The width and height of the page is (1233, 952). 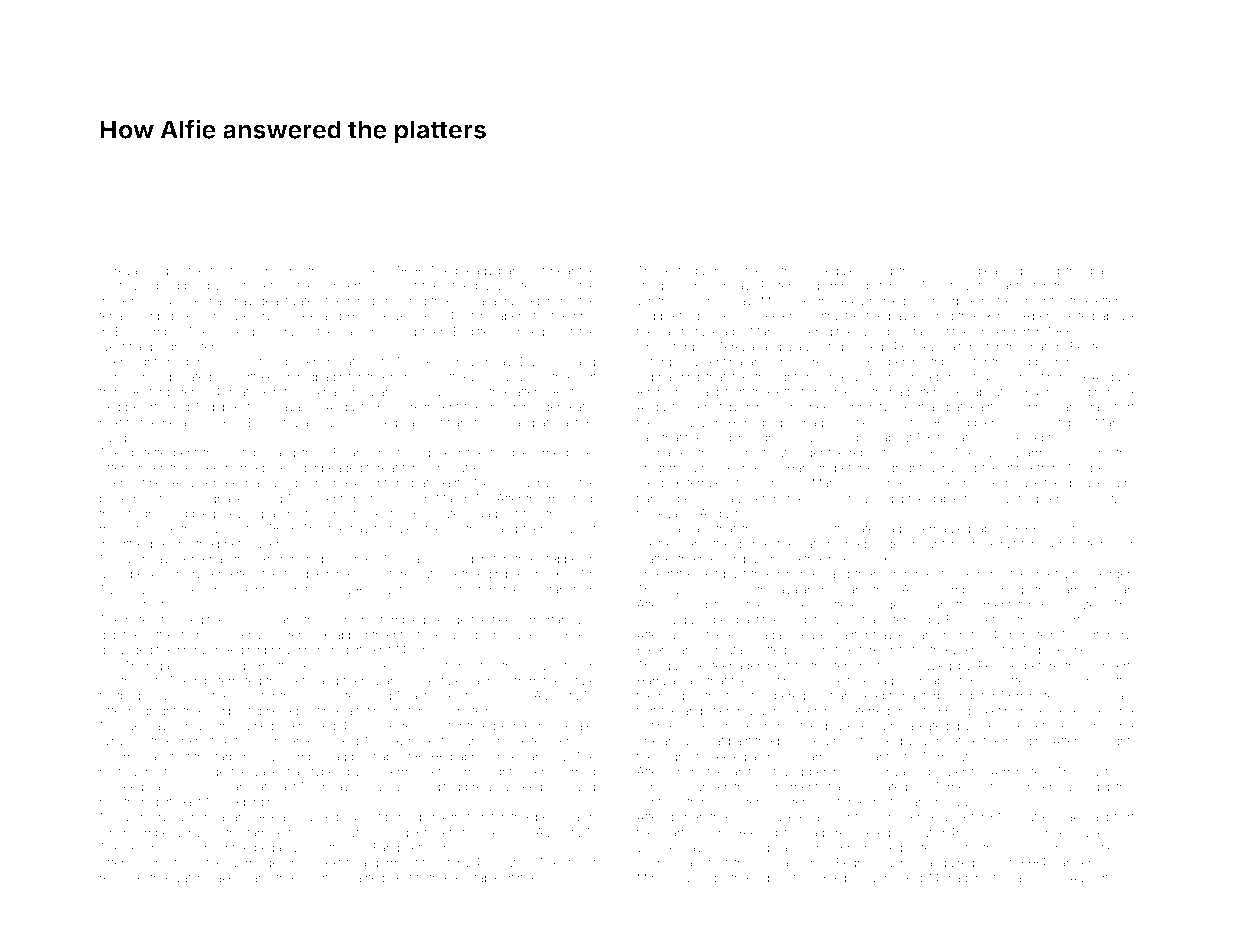 What do you see at coordinates (771, 879) in the page?
I see `cubby` at bounding box center [771, 879].
